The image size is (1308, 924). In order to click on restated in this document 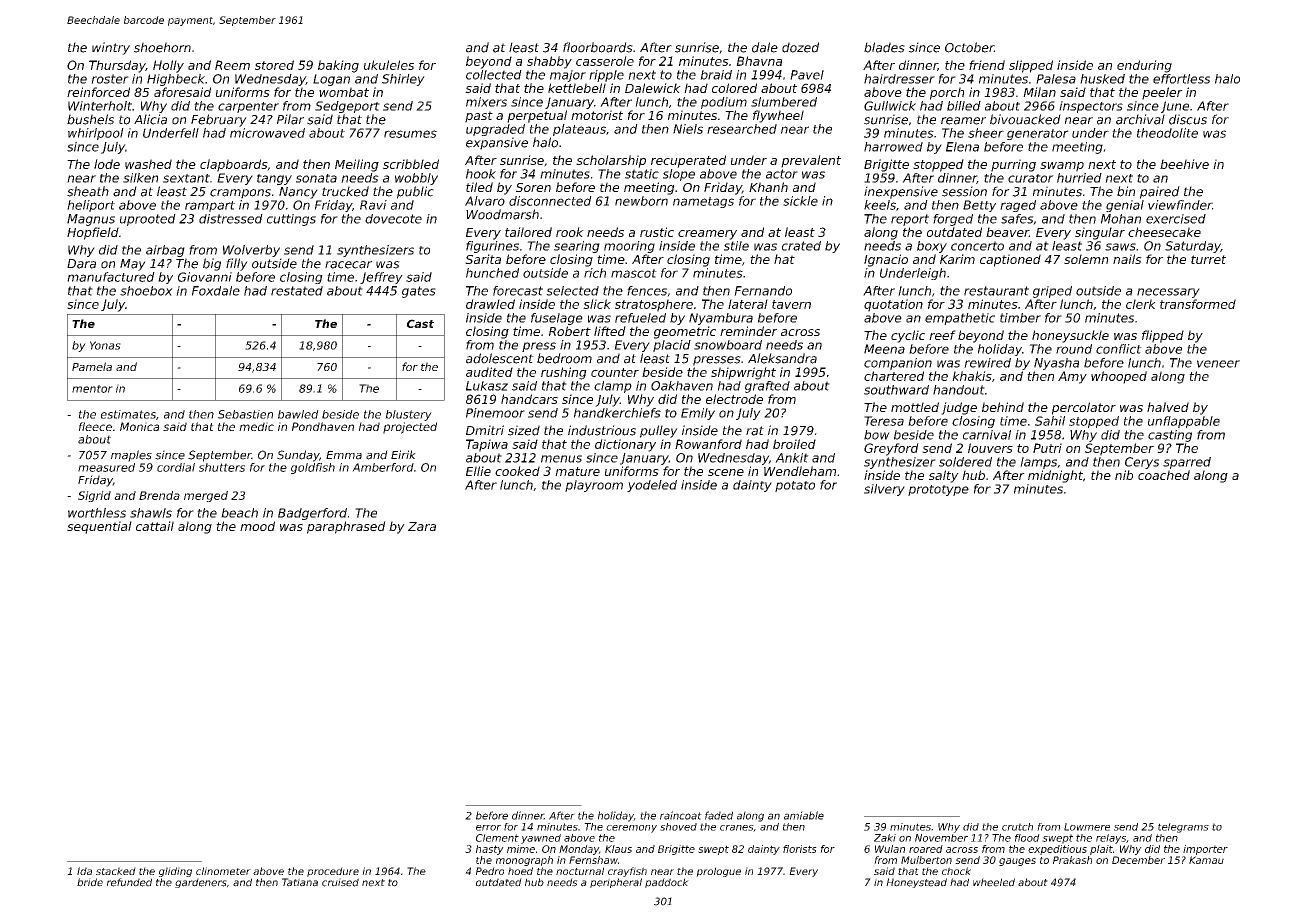, I will do `click(297, 291)`.
